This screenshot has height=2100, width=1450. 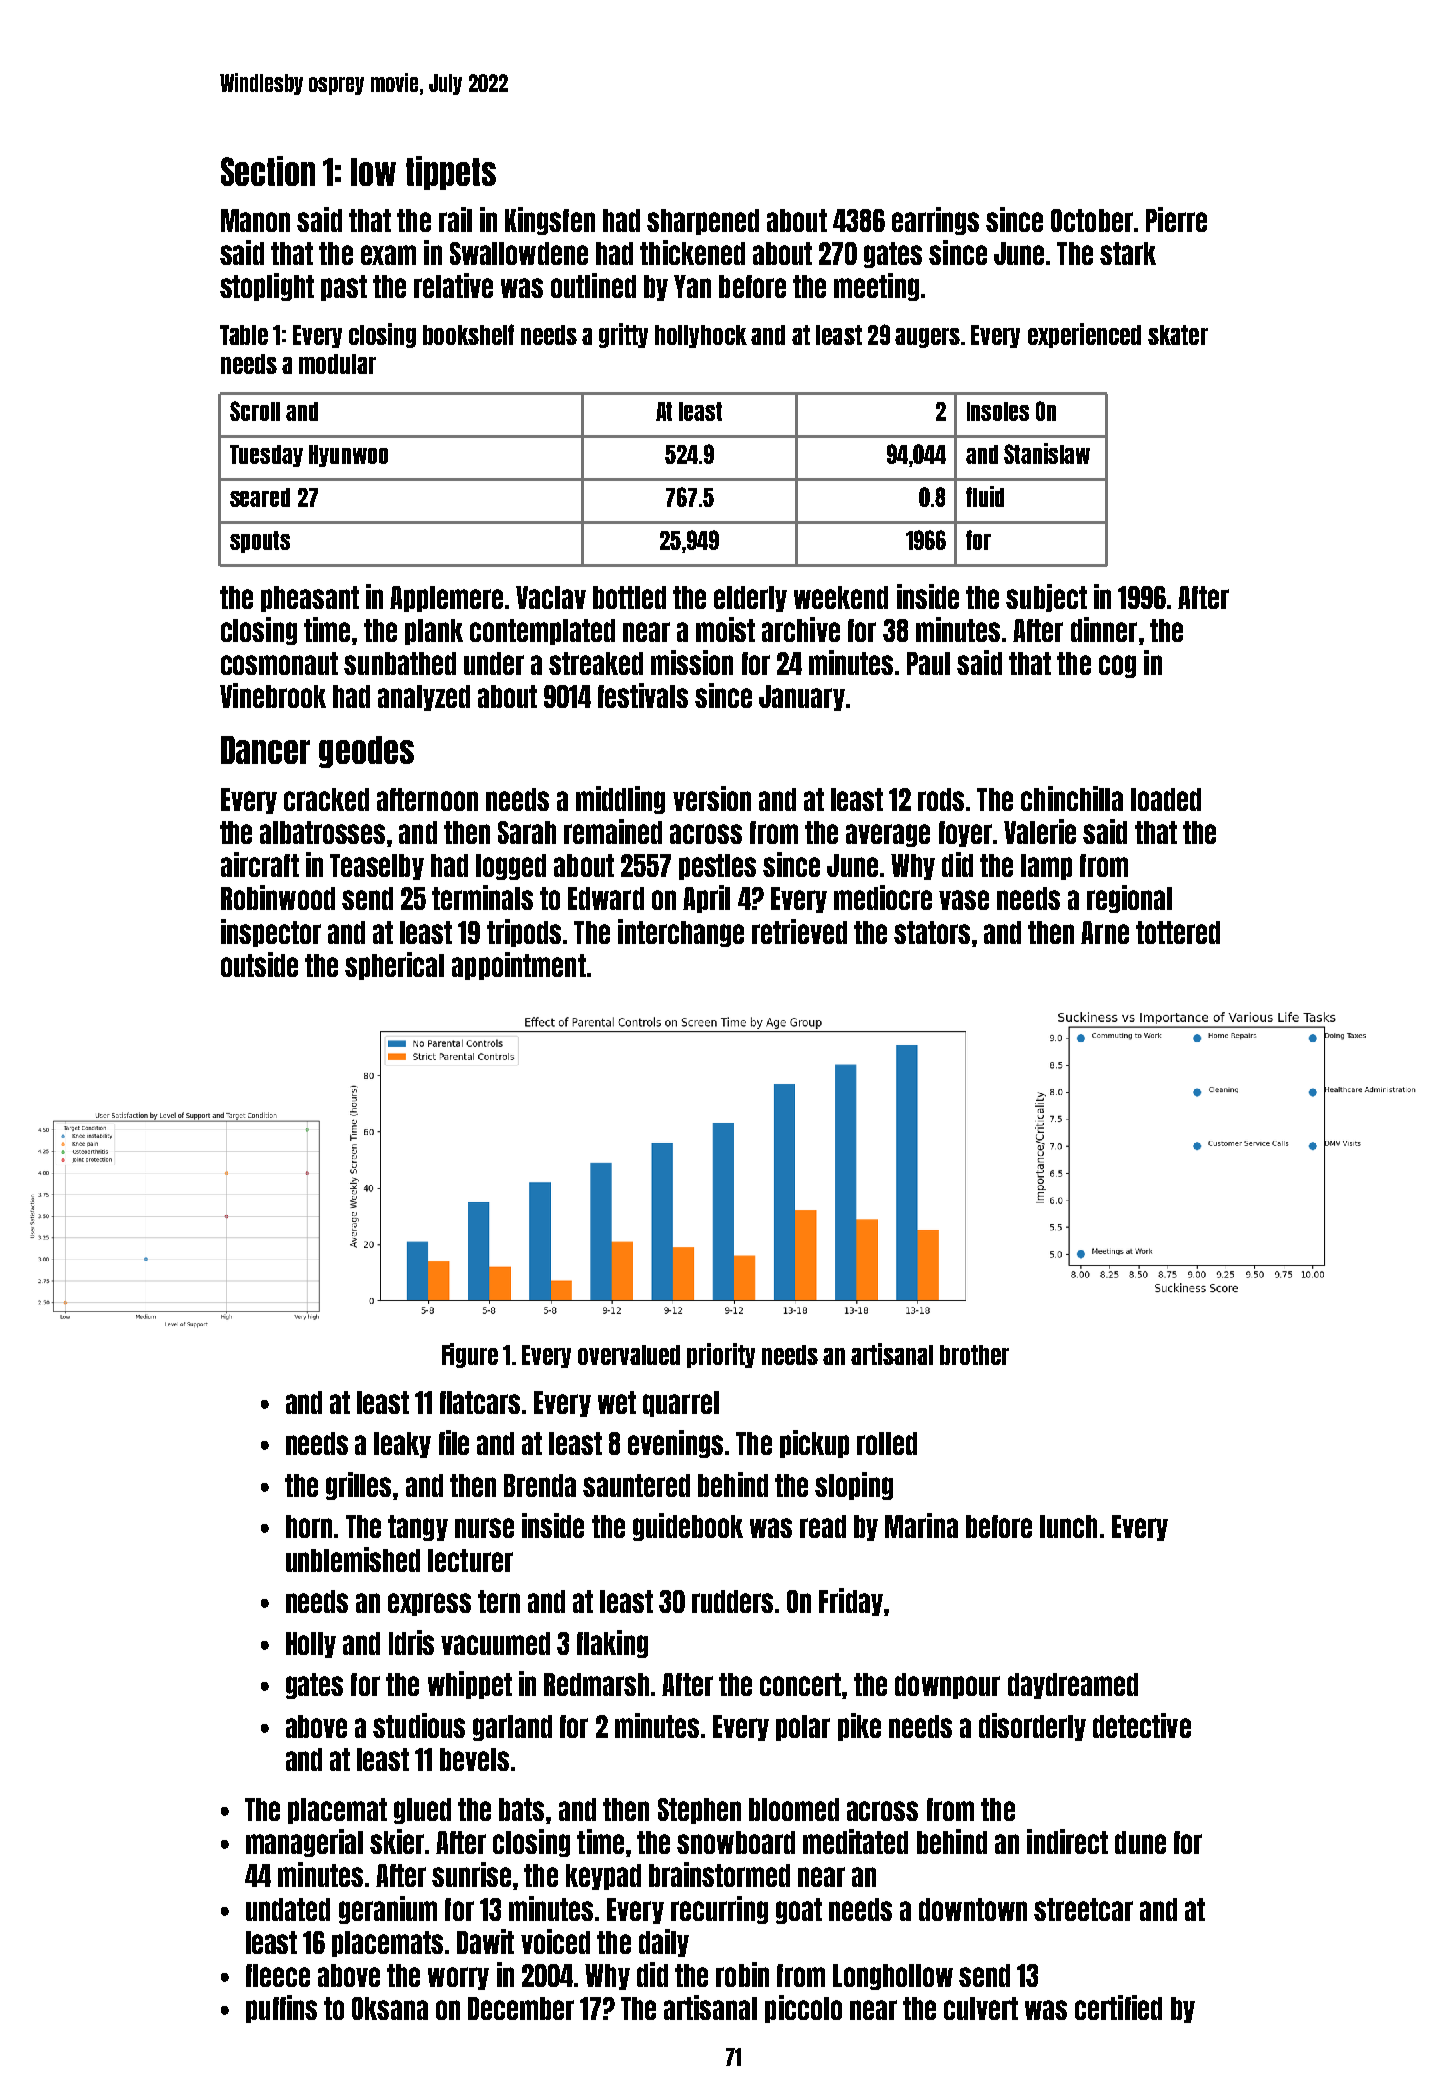 I want to click on Oksana, so click(x=390, y=2008).
